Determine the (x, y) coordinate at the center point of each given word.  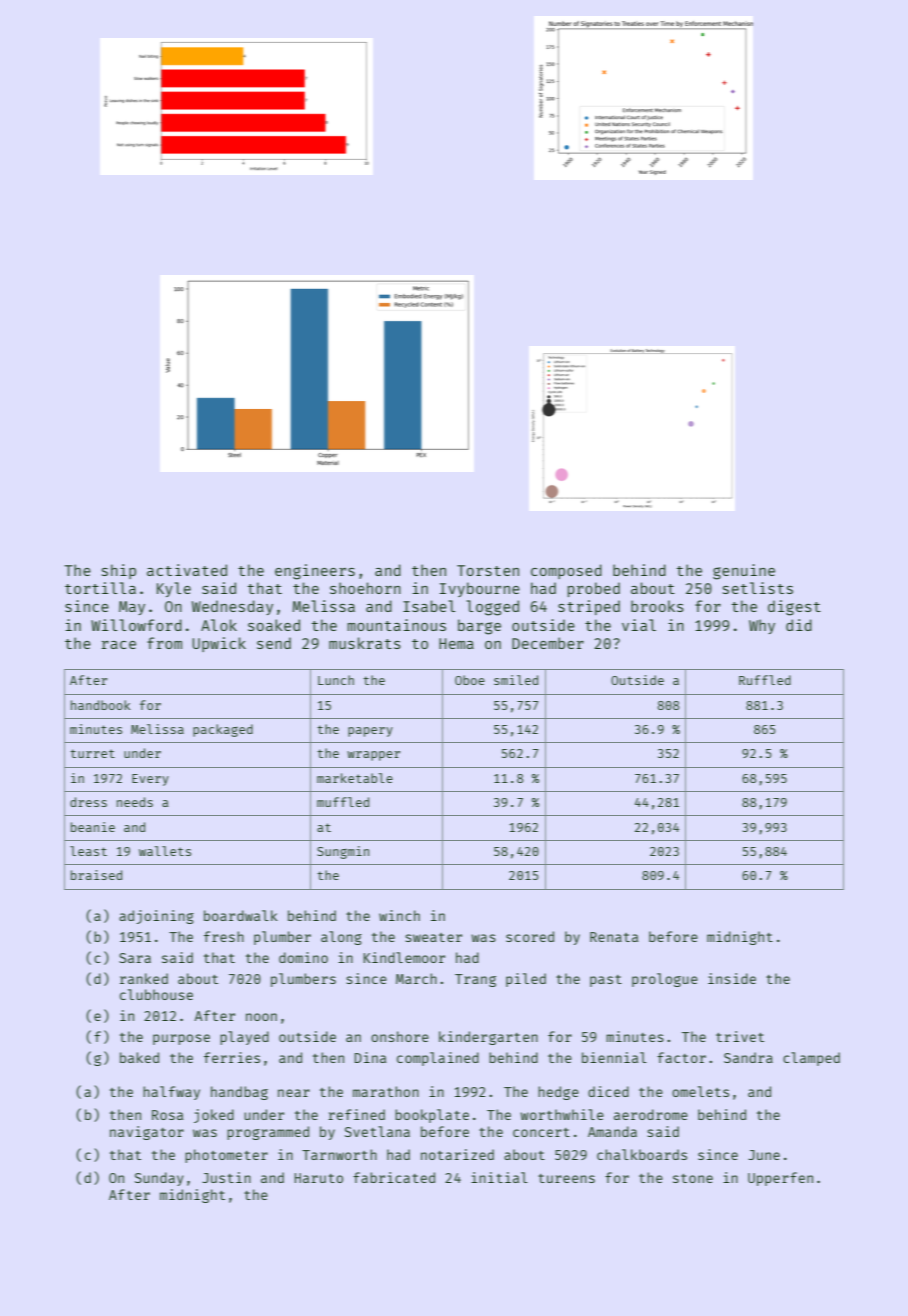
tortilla (100, 588)
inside (732, 978)
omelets (700, 1091)
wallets (165, 851)
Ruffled (765, 680)
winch (399, 915)
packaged (223, 730)
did (799, 625)
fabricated (394, 1177)
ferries (232, 1057)
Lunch (336, 680)
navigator (147, 1133)
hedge (558, 1093)
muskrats (365, 643)
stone (693, 1178)
